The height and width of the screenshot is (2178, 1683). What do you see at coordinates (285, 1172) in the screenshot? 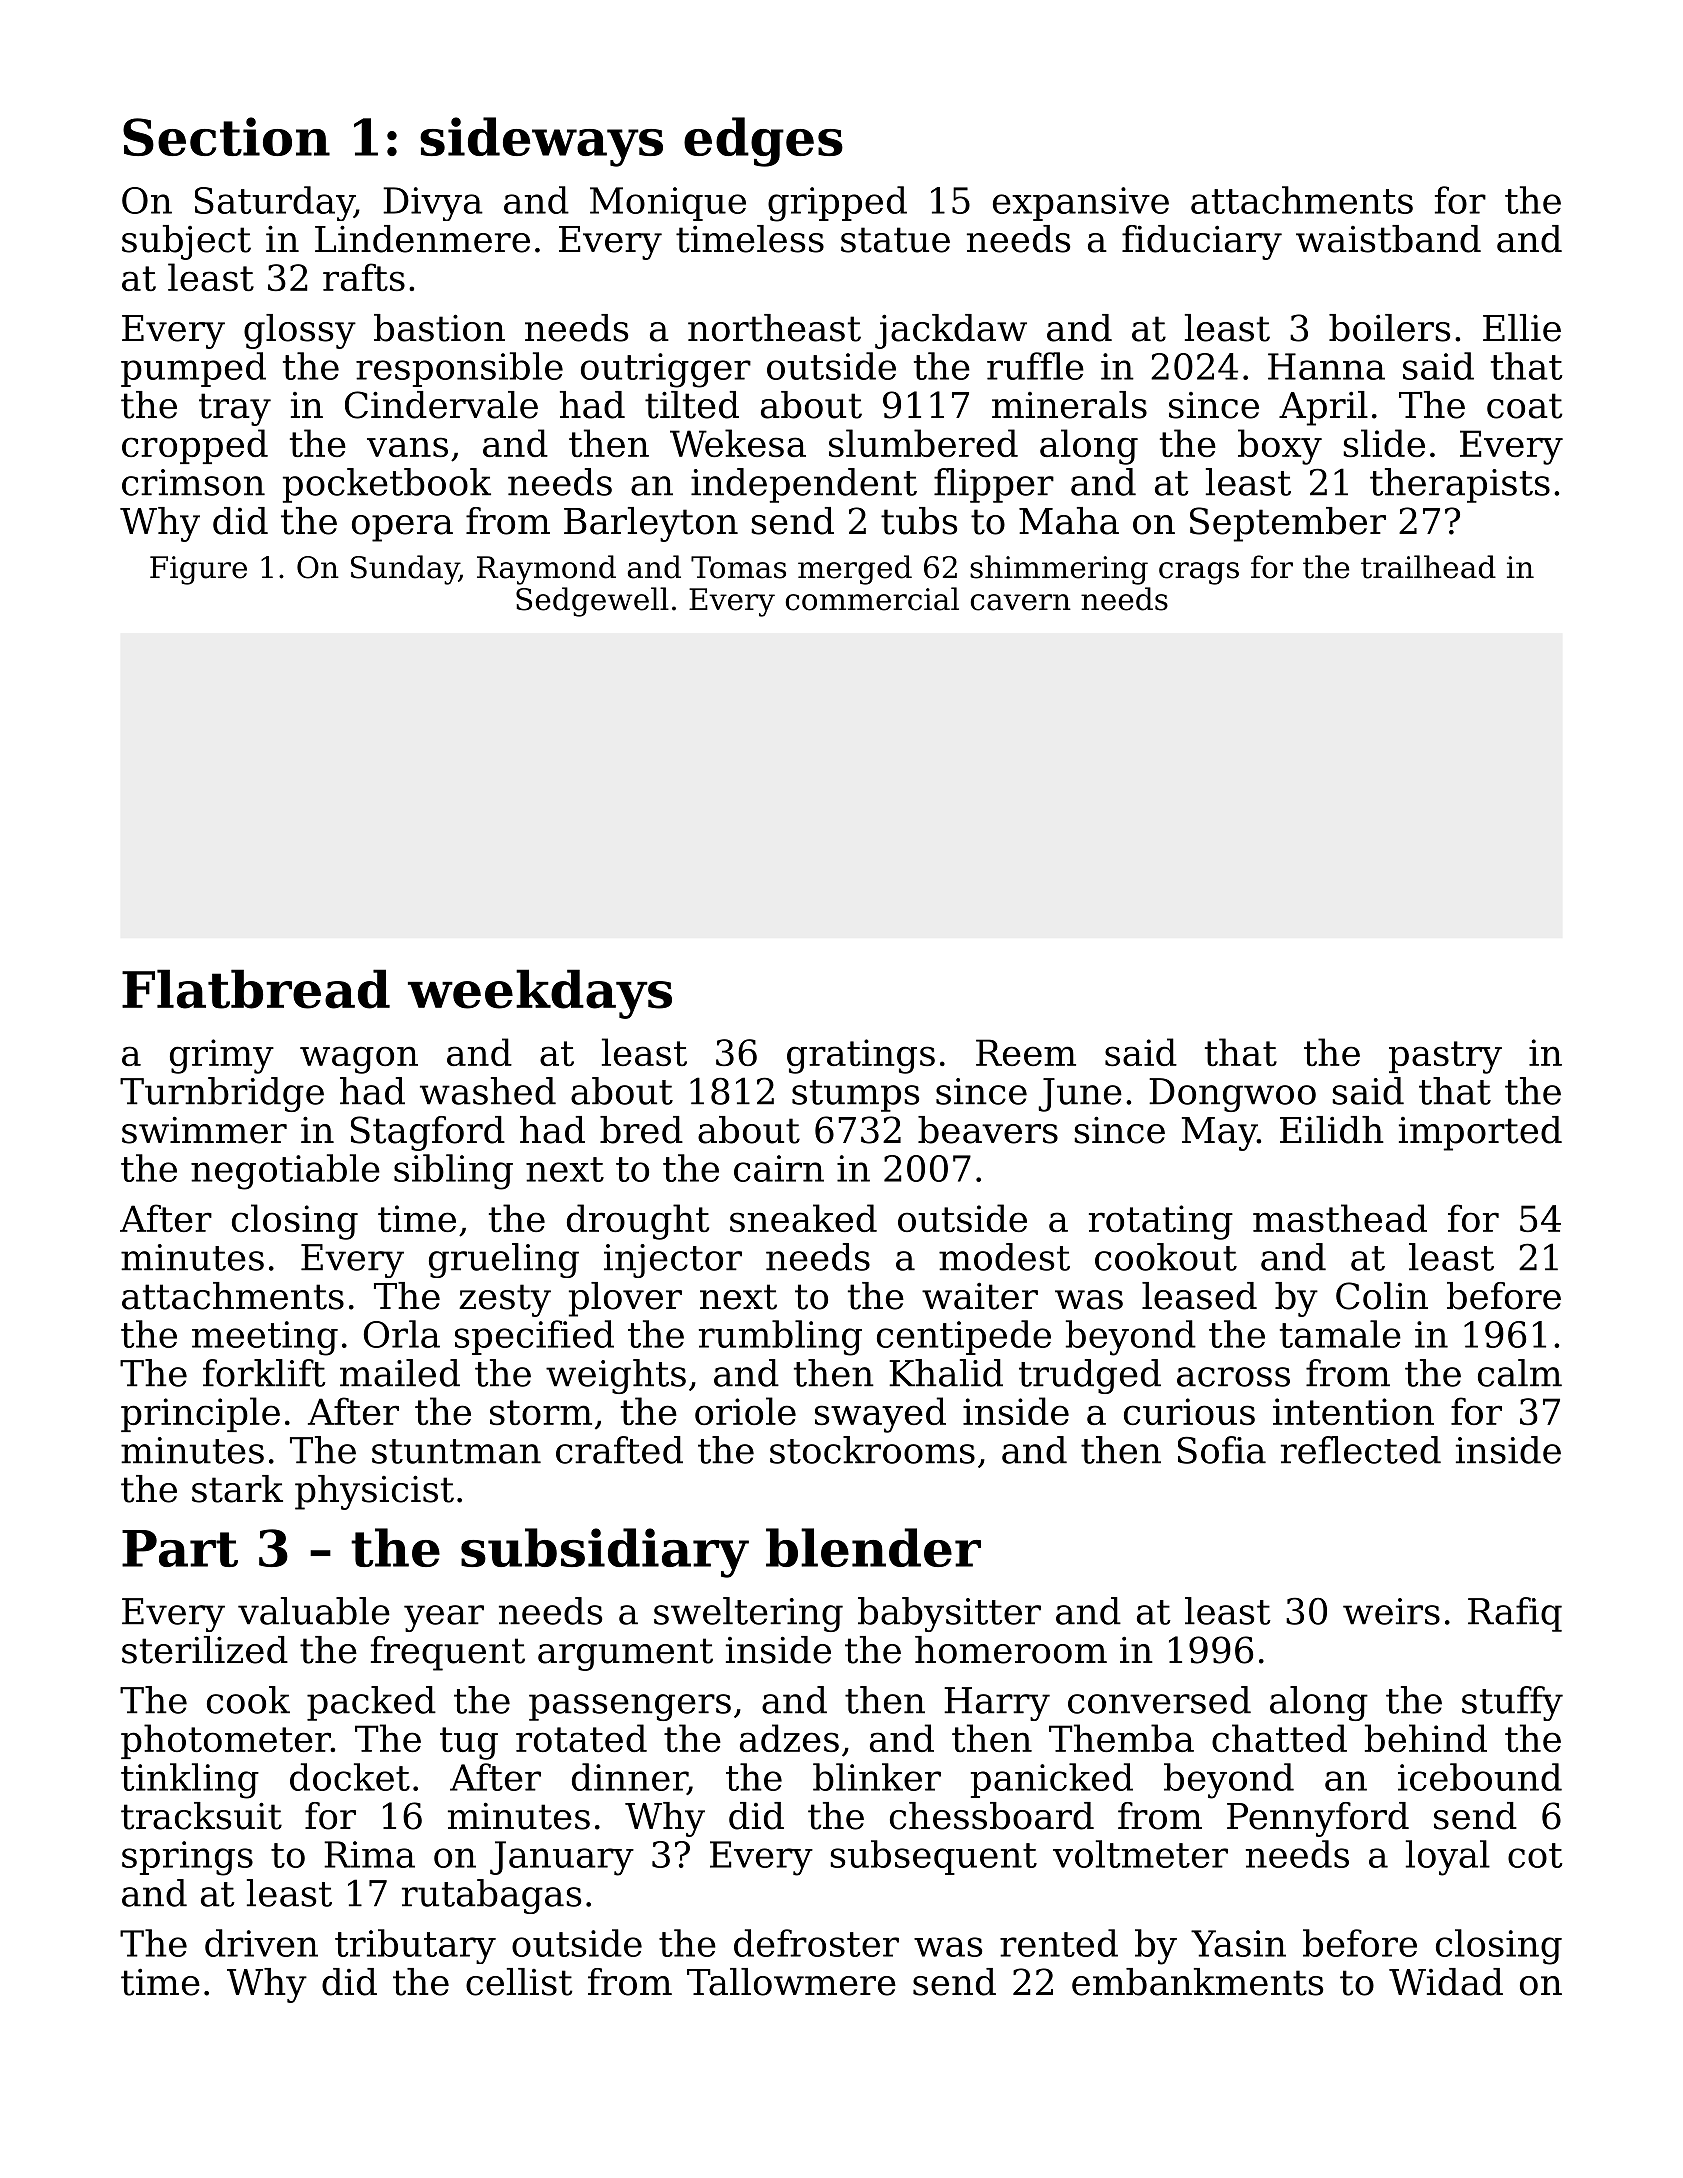
I see `negotiable` at bounding box center [285, 1172].
